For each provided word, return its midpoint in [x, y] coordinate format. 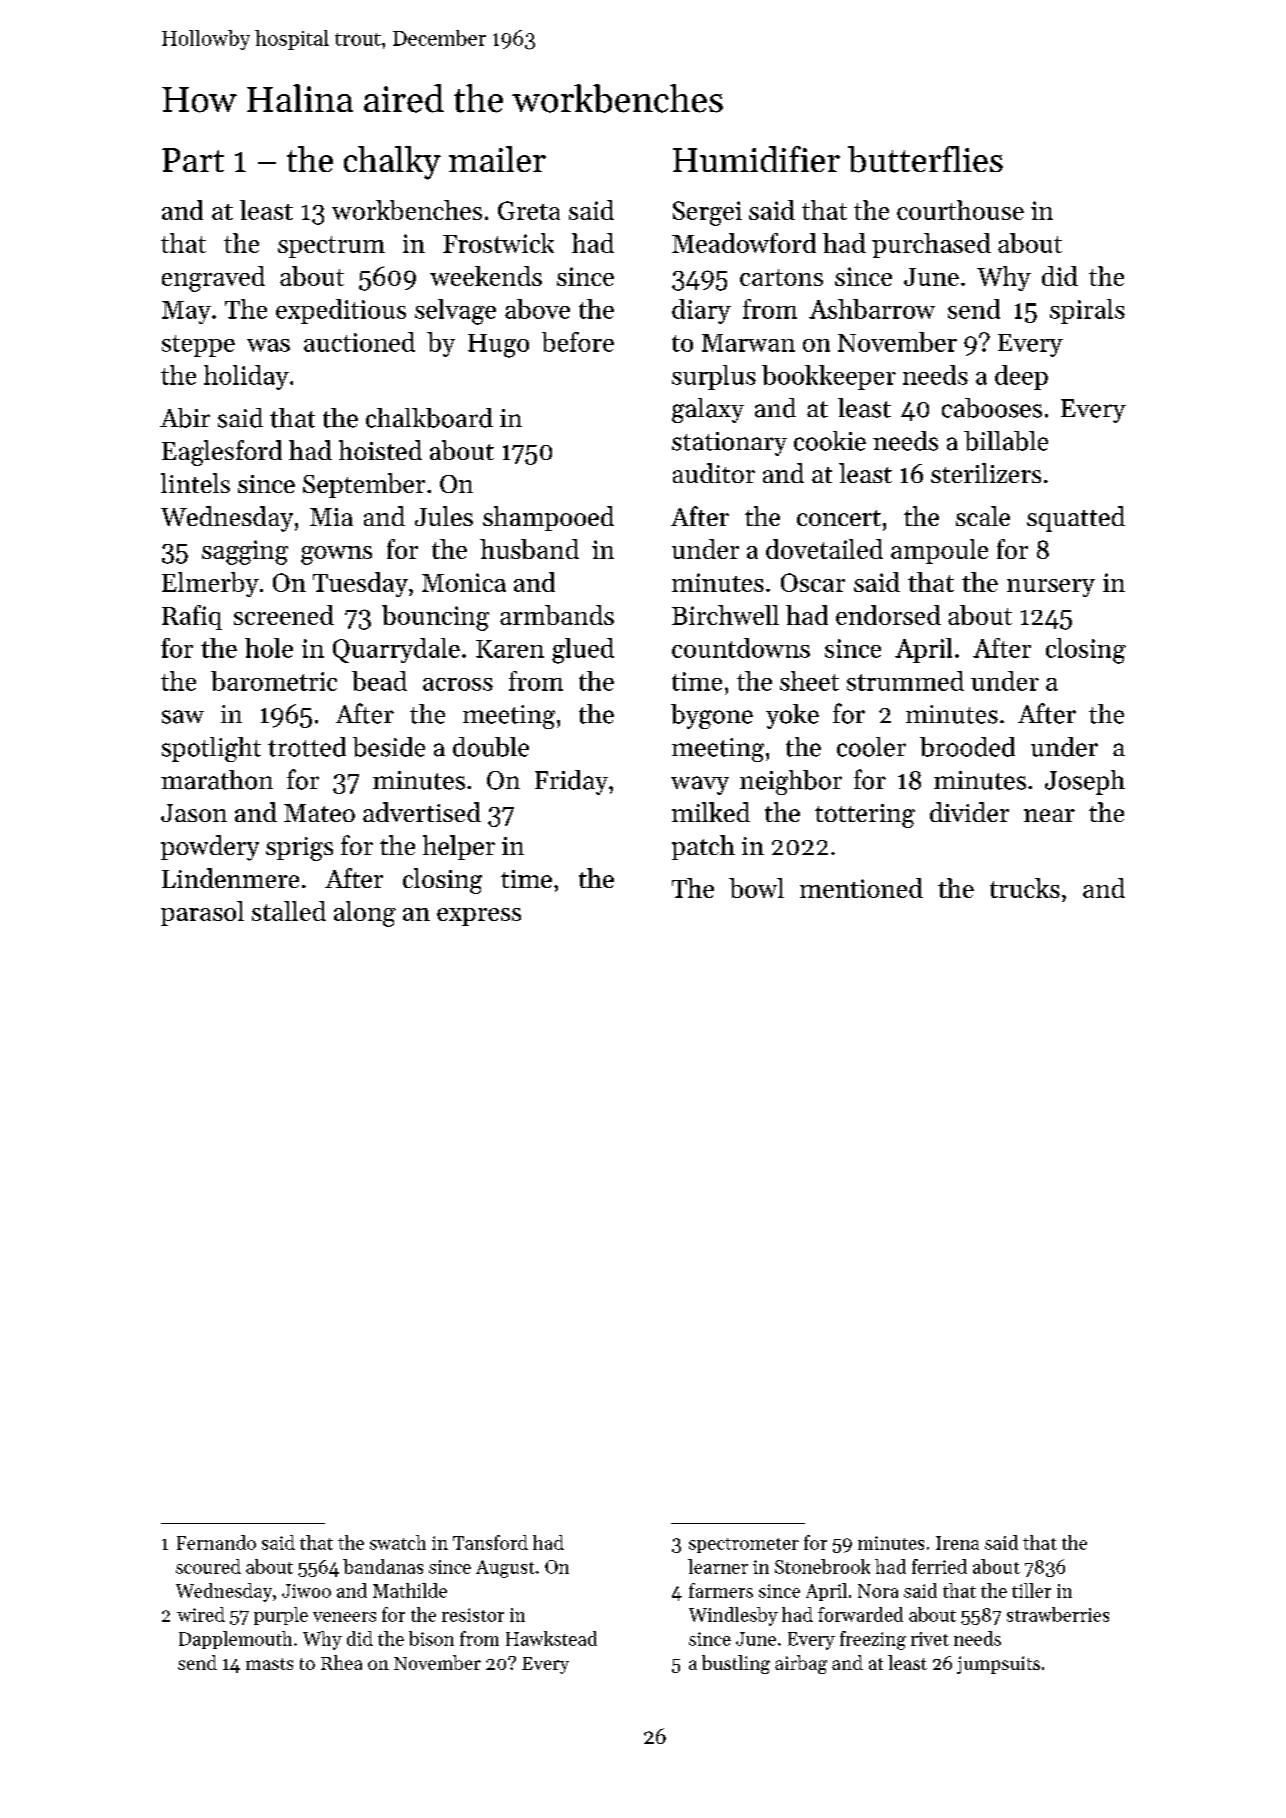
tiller [1031, 1590]
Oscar [813, 582]
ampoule [939, 551]
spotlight [211, 749]
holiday [246, 377]
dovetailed [824, 549]
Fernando [216, 1542]
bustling [736, 1664]
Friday [571, 782]
